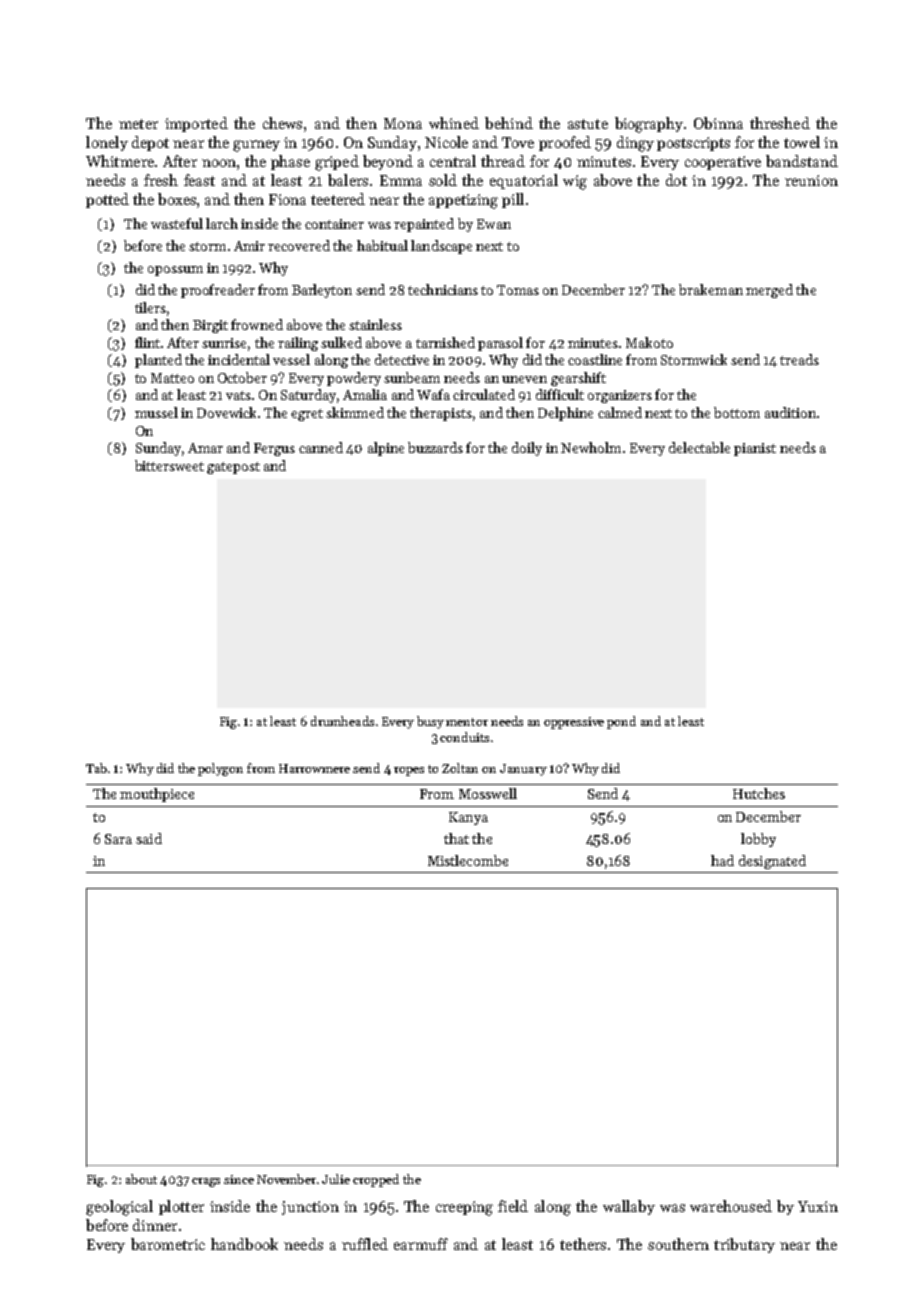  What do you see at coordinates (376, 1180) in the screenshot?
I see `cropped` at bounding box center [376, 1180].
